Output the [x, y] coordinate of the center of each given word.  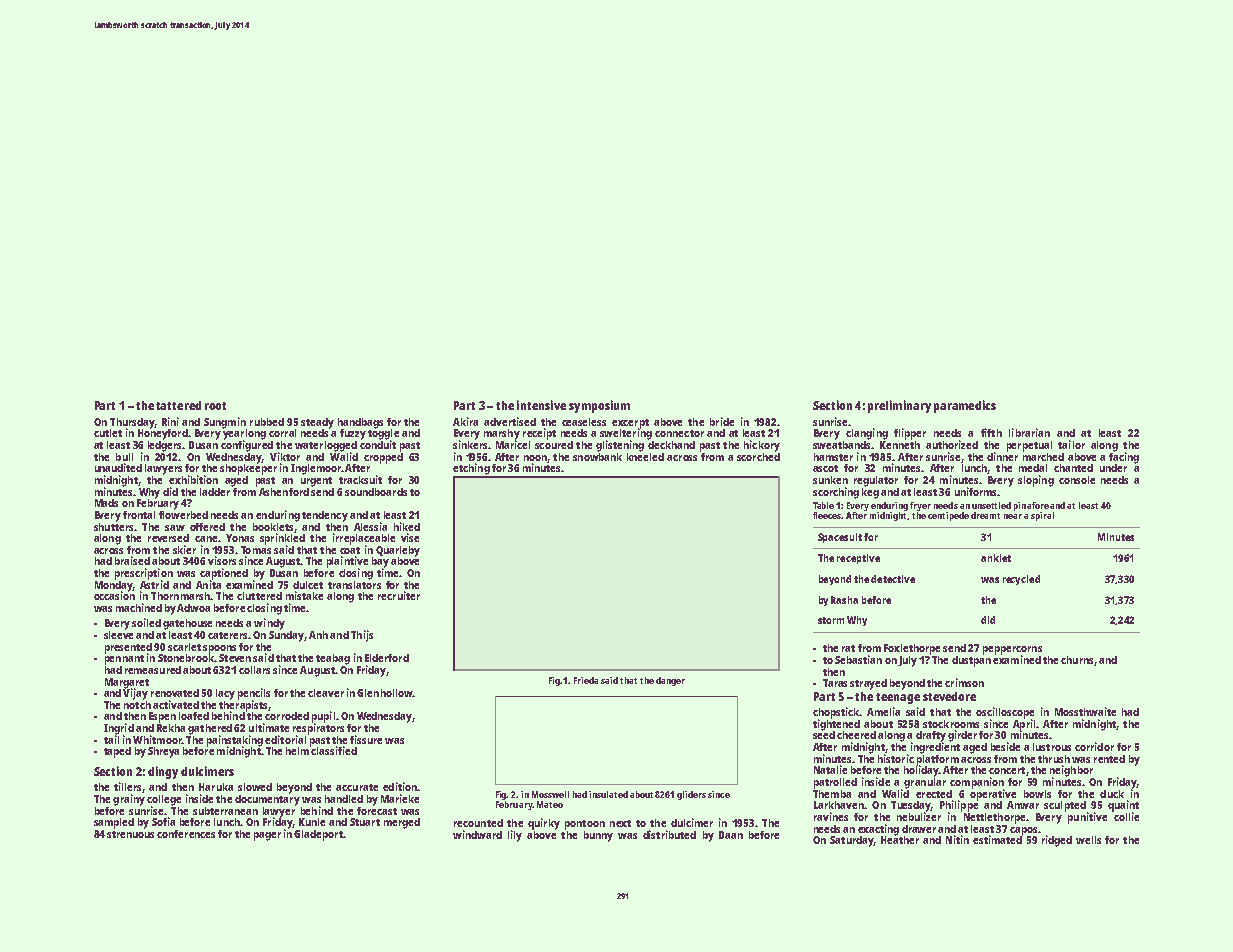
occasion [114, 596]
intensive [541, 405]
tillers [127, 786]
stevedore [949, 696]
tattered [178, 405]
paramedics [965, 406]
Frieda [586, 680]
